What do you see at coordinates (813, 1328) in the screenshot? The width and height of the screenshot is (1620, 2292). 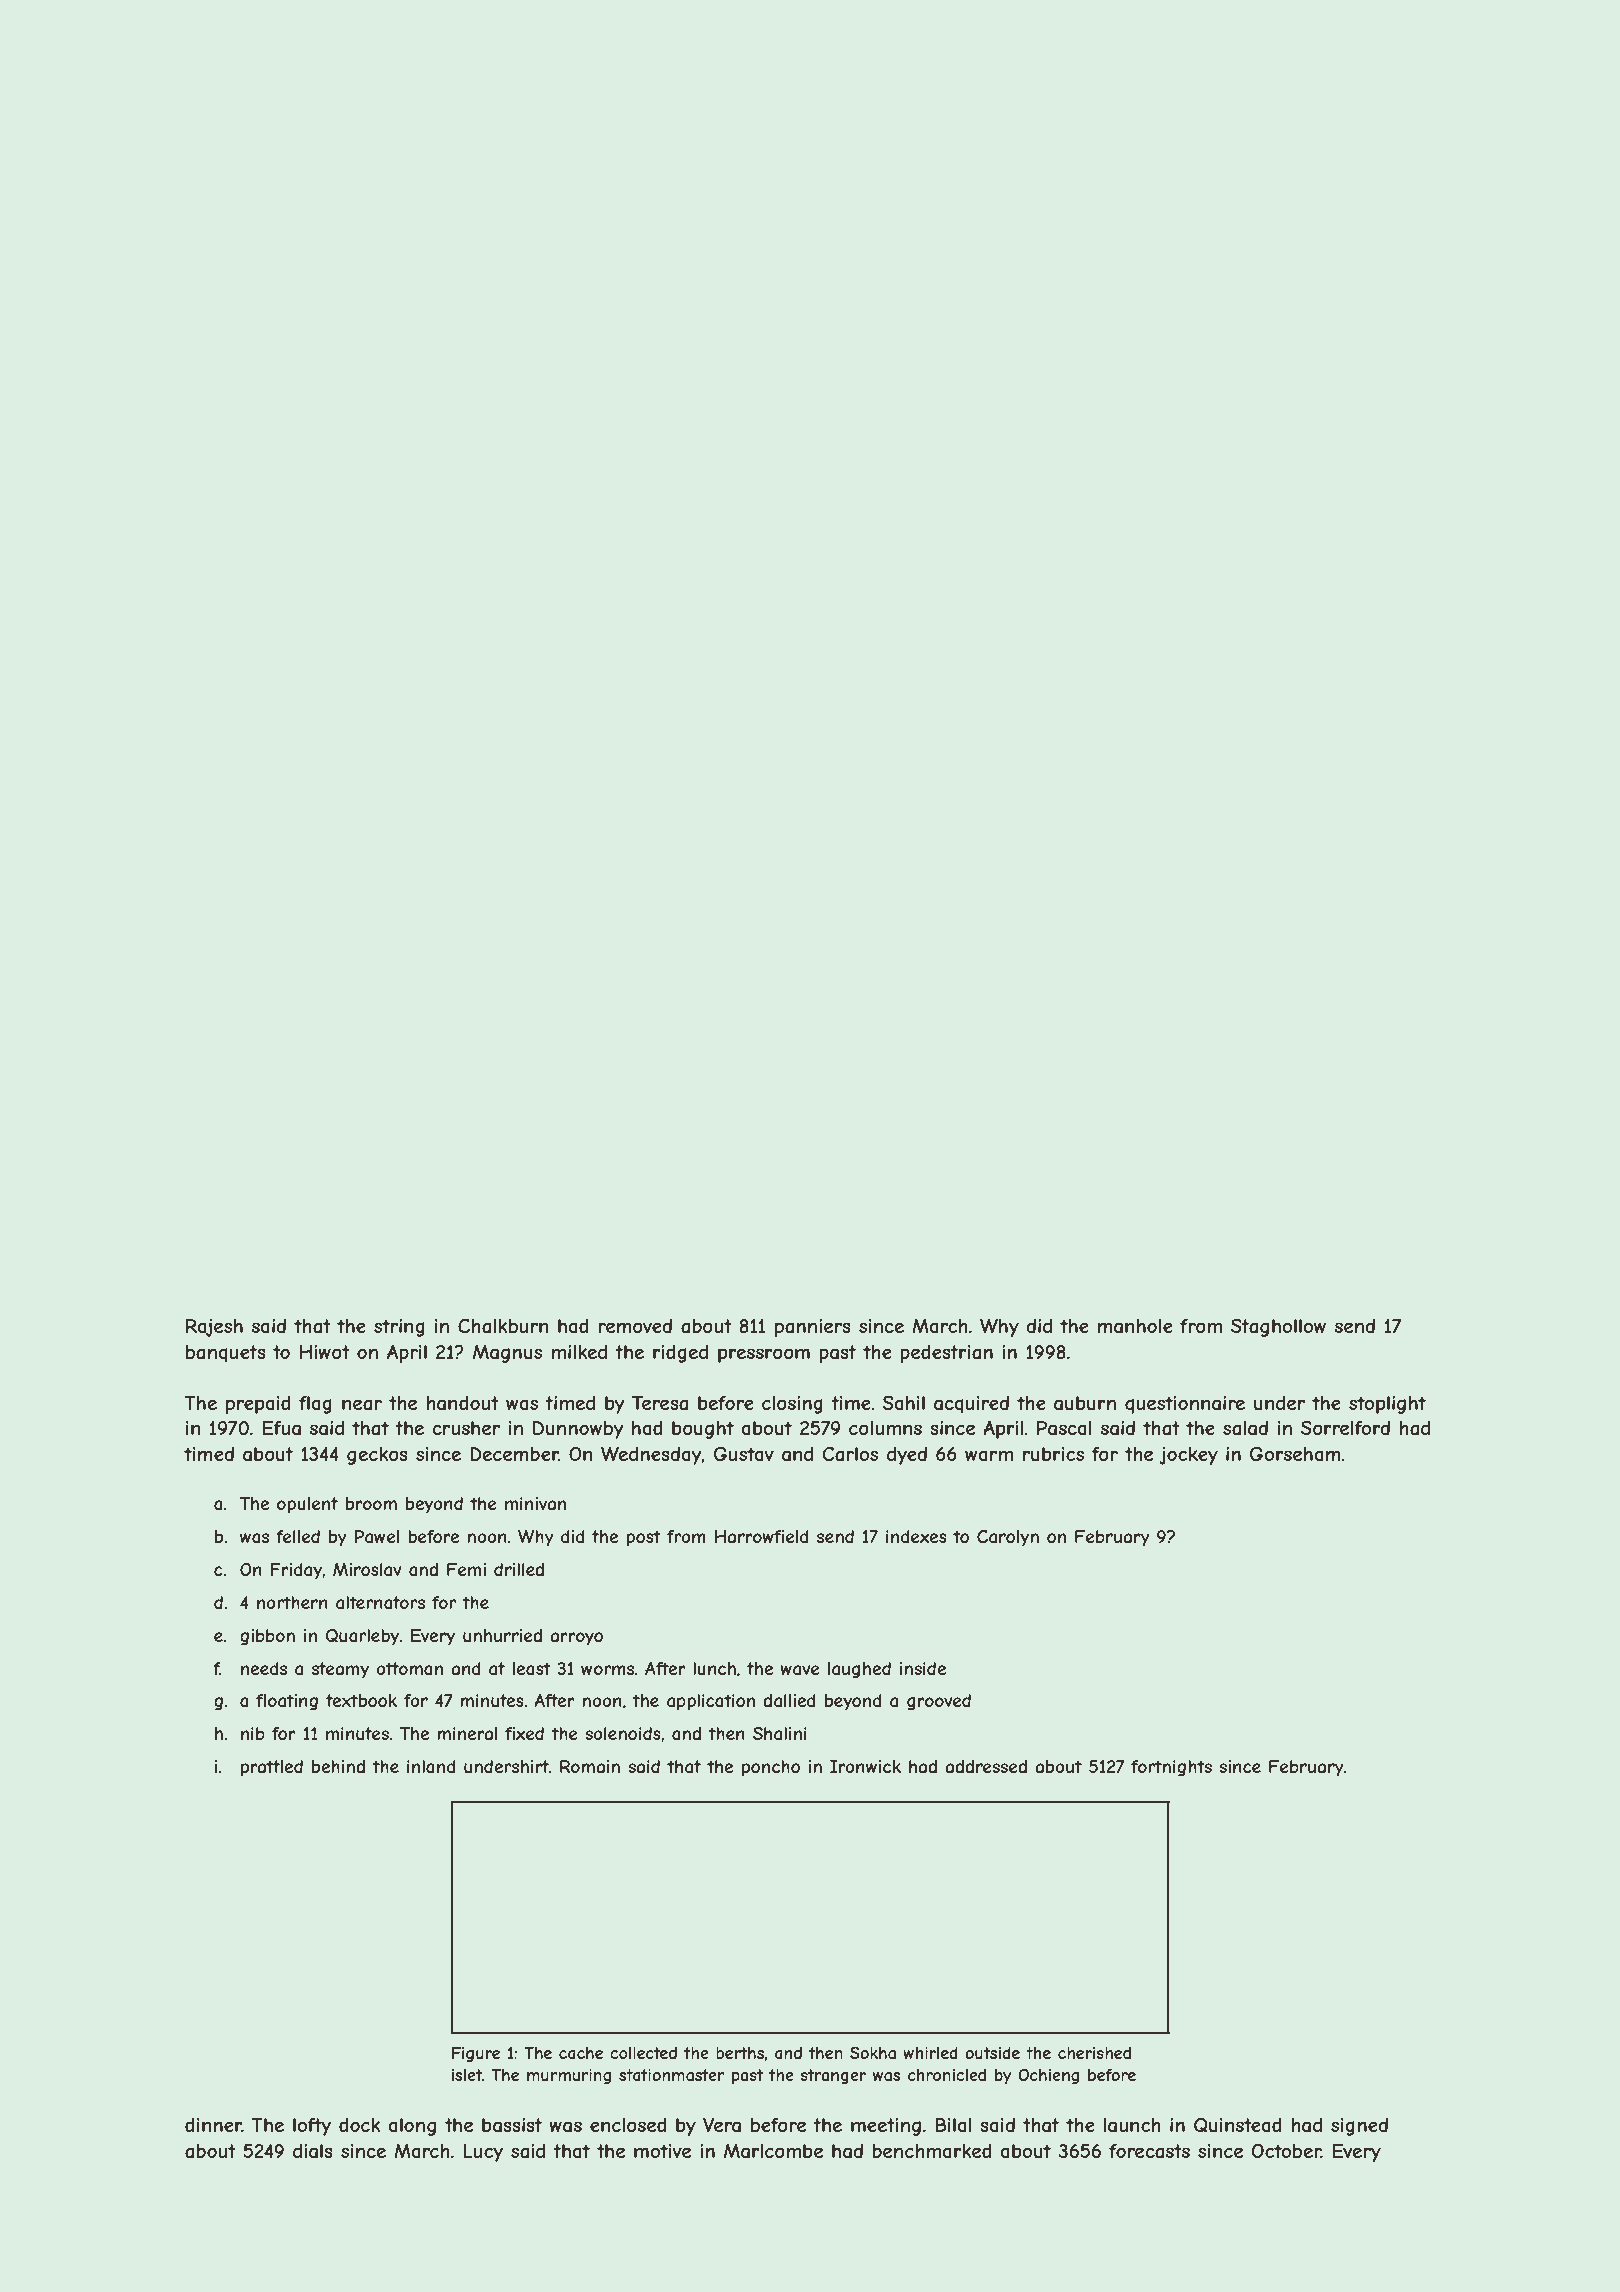 I see `panniers` at bounding box center [813, 1328].
